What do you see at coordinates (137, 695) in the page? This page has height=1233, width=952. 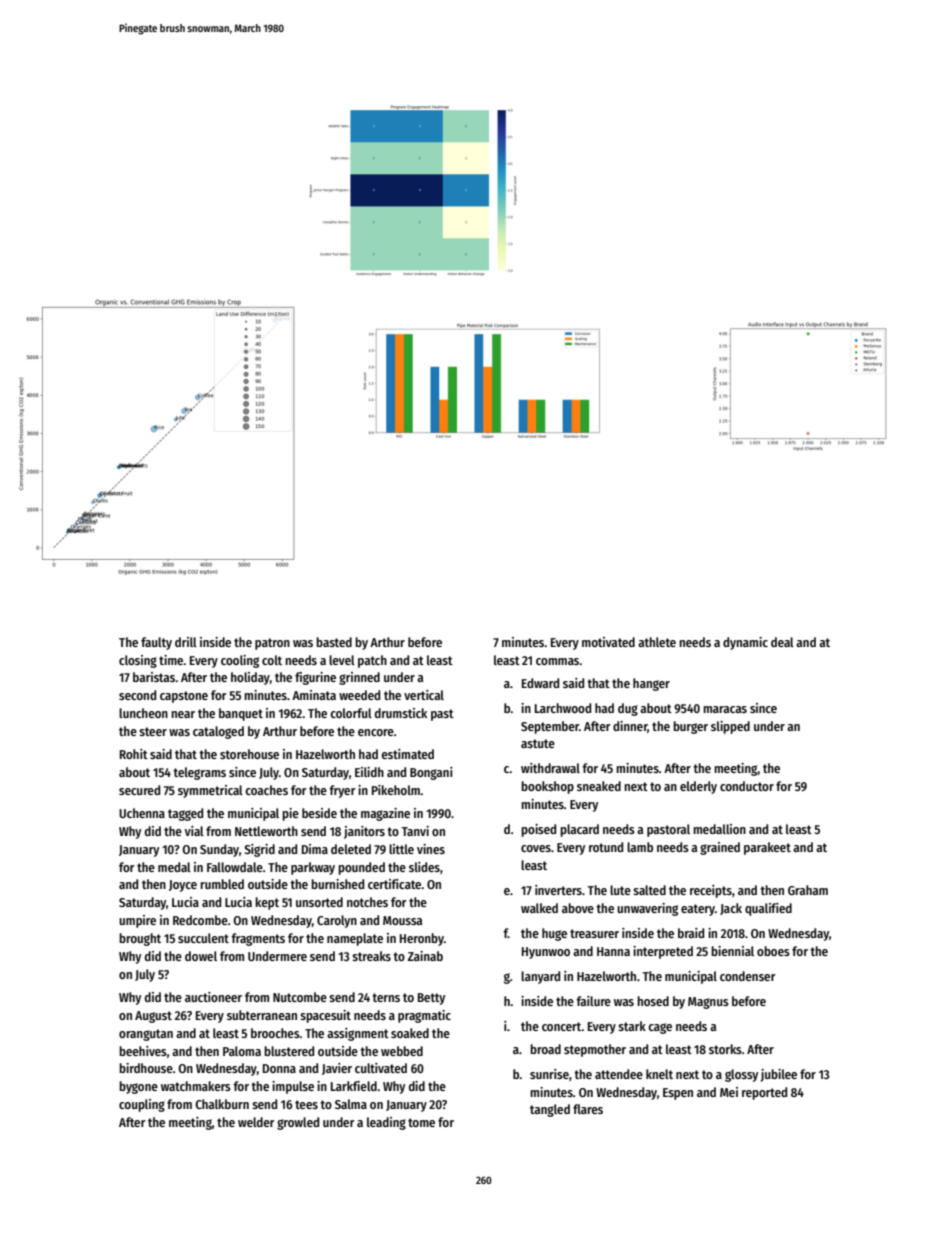 I see `second` at bounding box center [137, 695].
